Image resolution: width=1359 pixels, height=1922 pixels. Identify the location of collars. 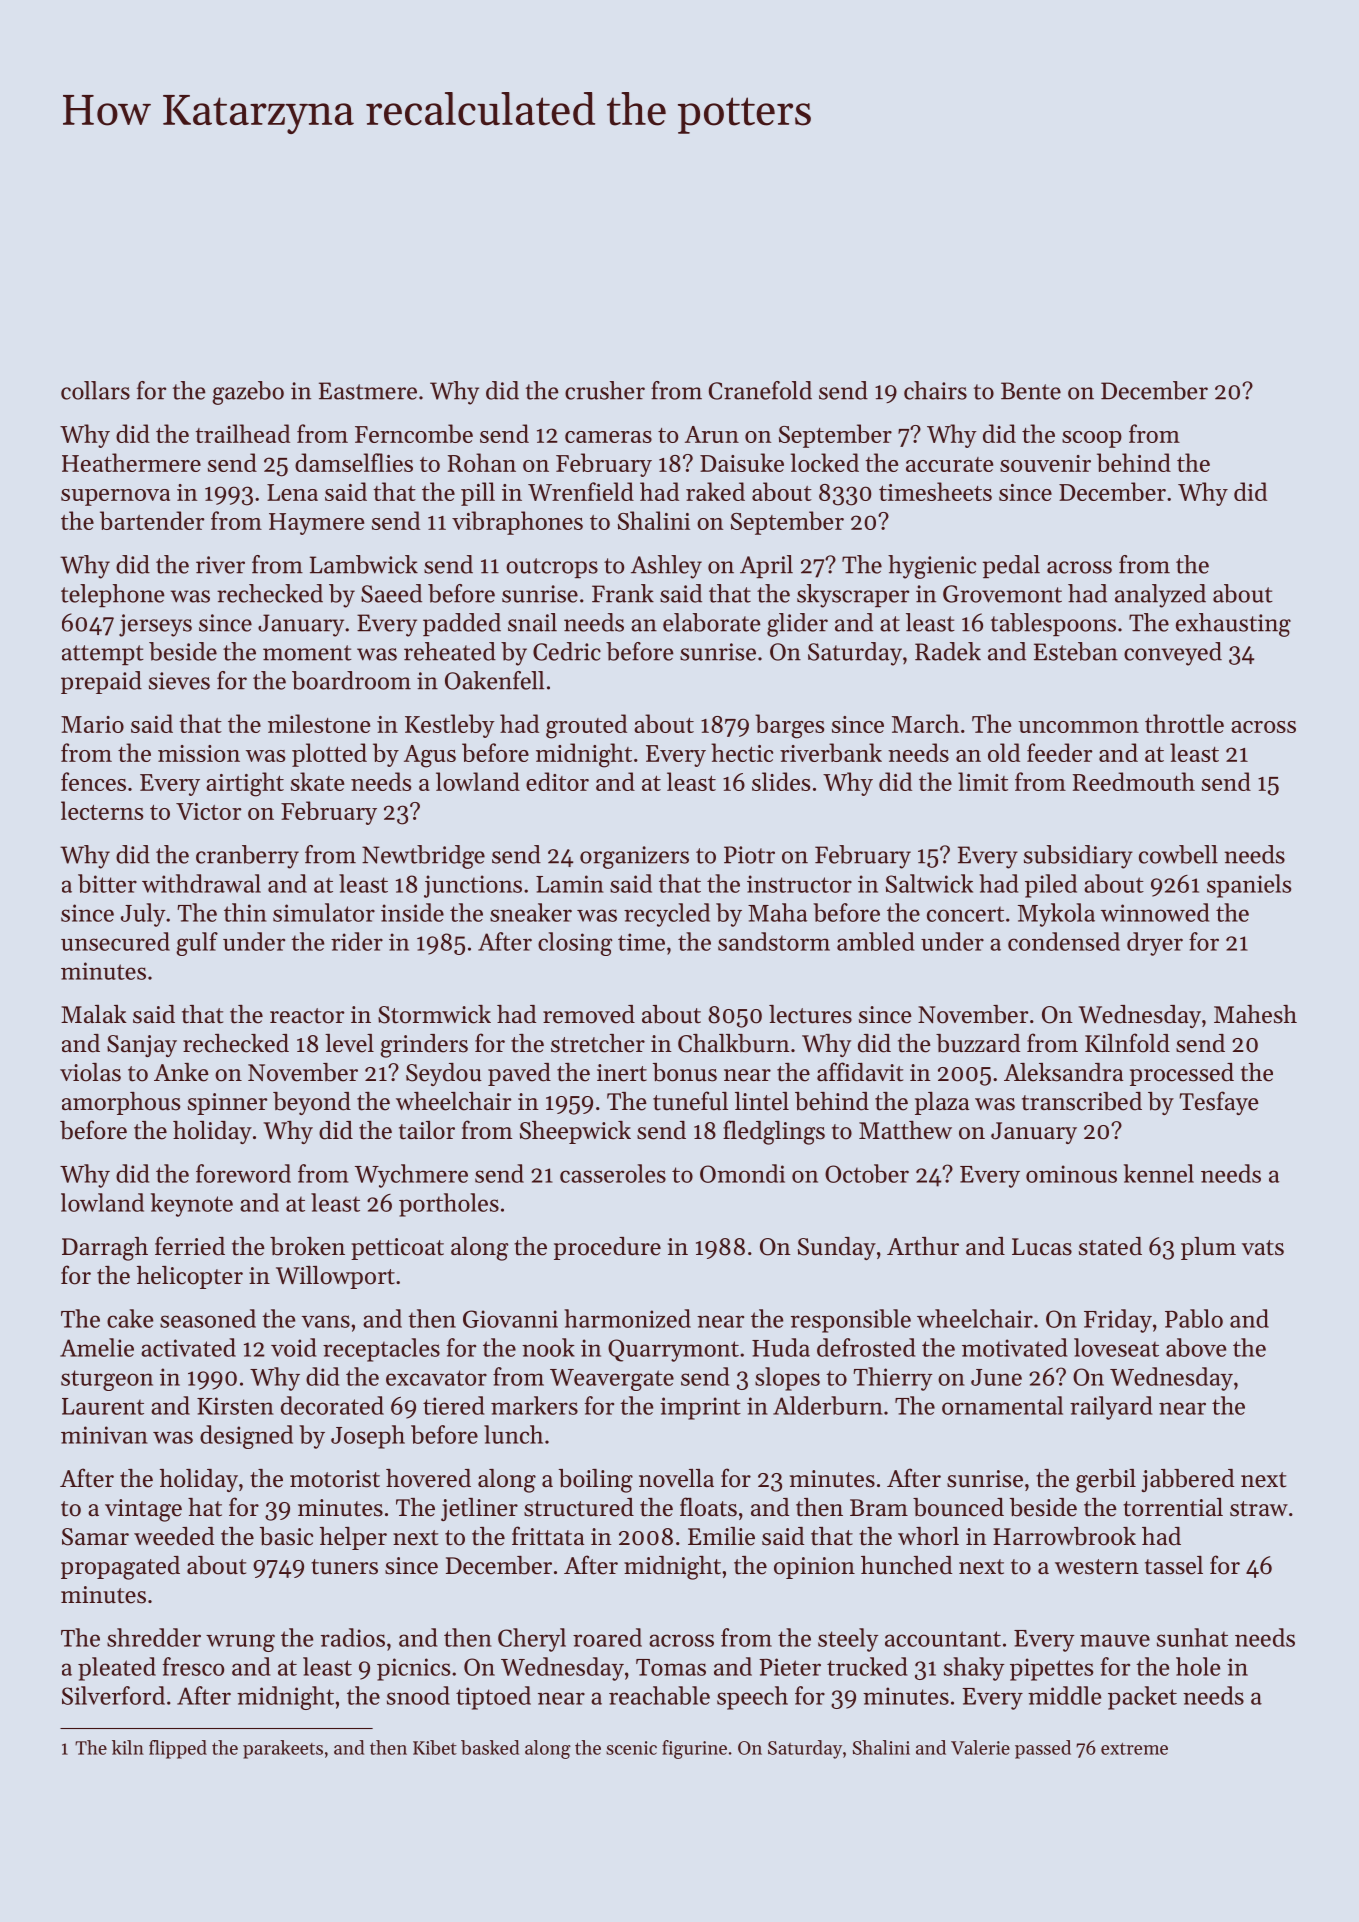
(95, 390).
